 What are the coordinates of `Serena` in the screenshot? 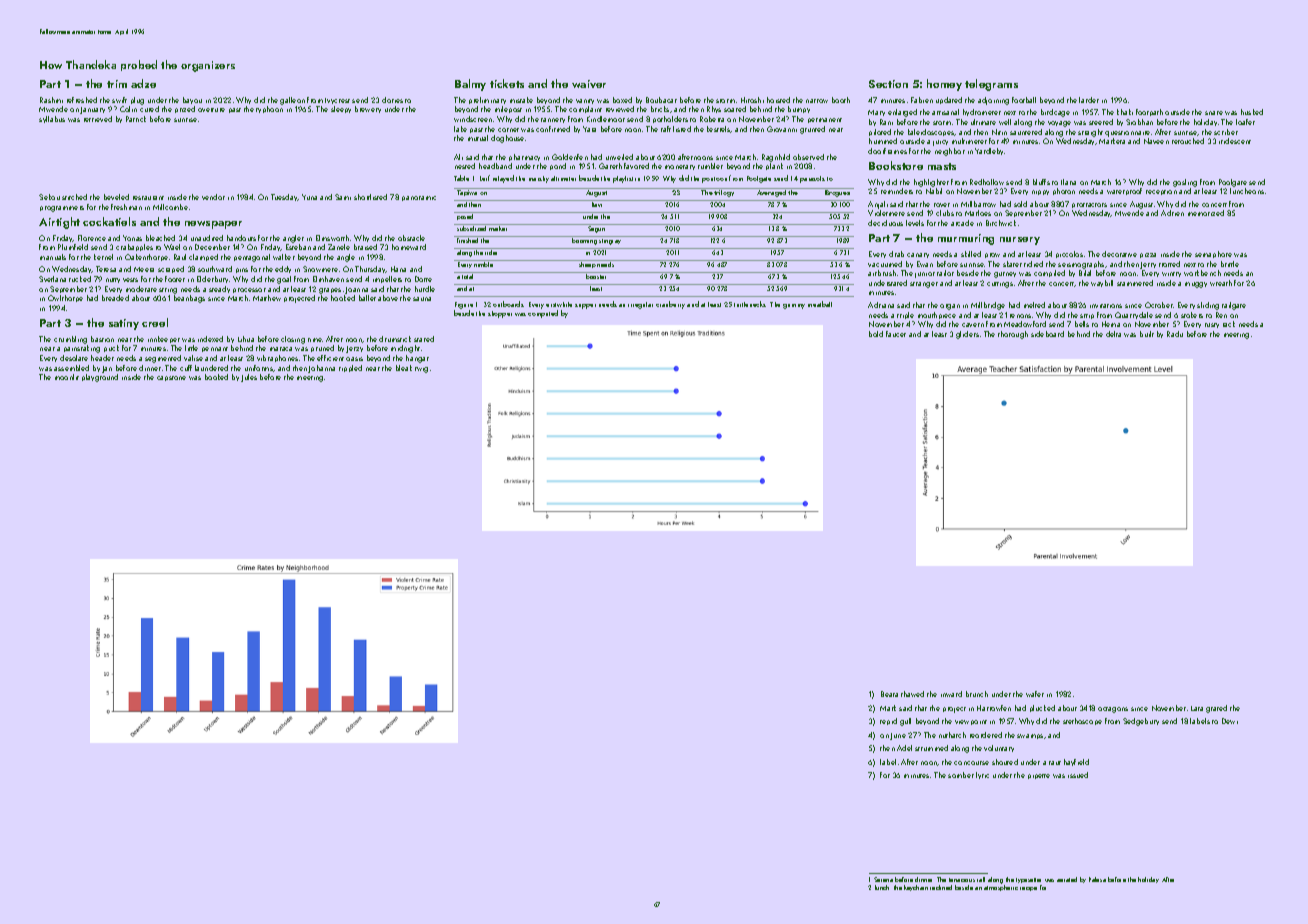 It's located at (883, 879).
